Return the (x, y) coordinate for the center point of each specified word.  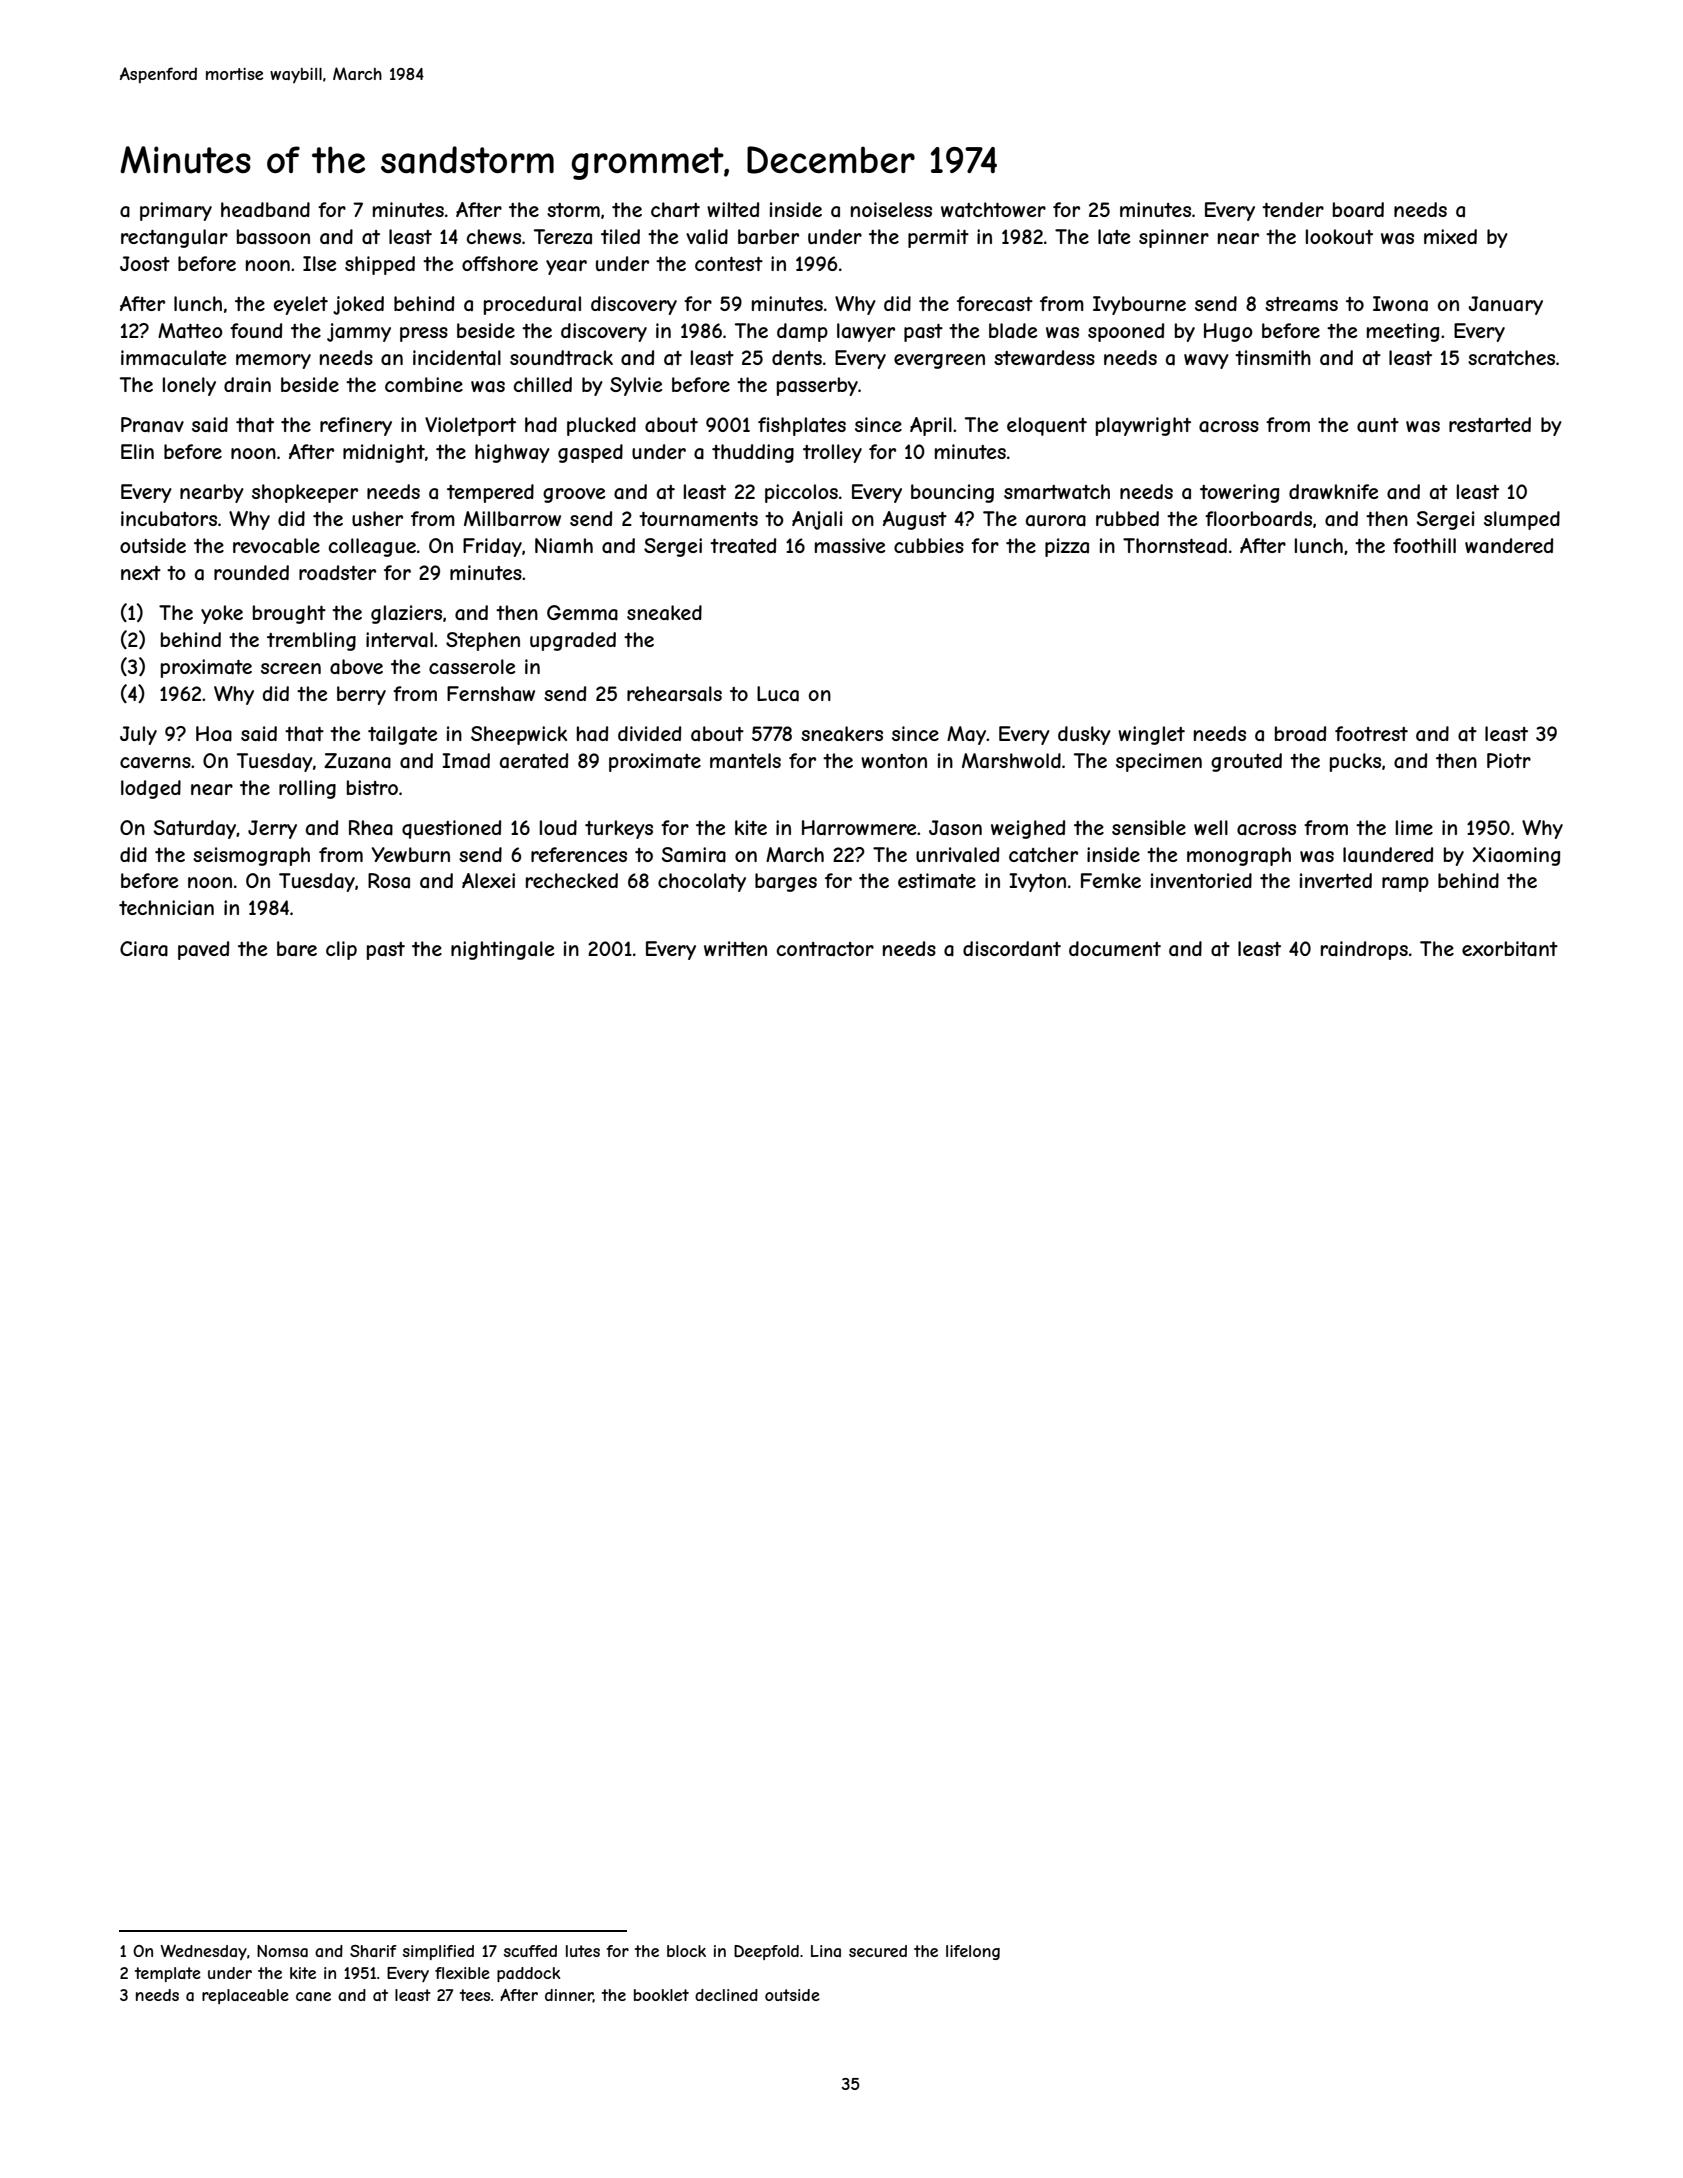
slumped (1522, 520)
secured (878, 1951)
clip (341, 950)
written (735, 948)
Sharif (373, 1951)
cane (313, 1996)
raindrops (1364, 950)
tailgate (402, 735)
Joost (145, 263)
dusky (1084, 735)
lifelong (973, 1952)
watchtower (993, 209)
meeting (1403, 332)
